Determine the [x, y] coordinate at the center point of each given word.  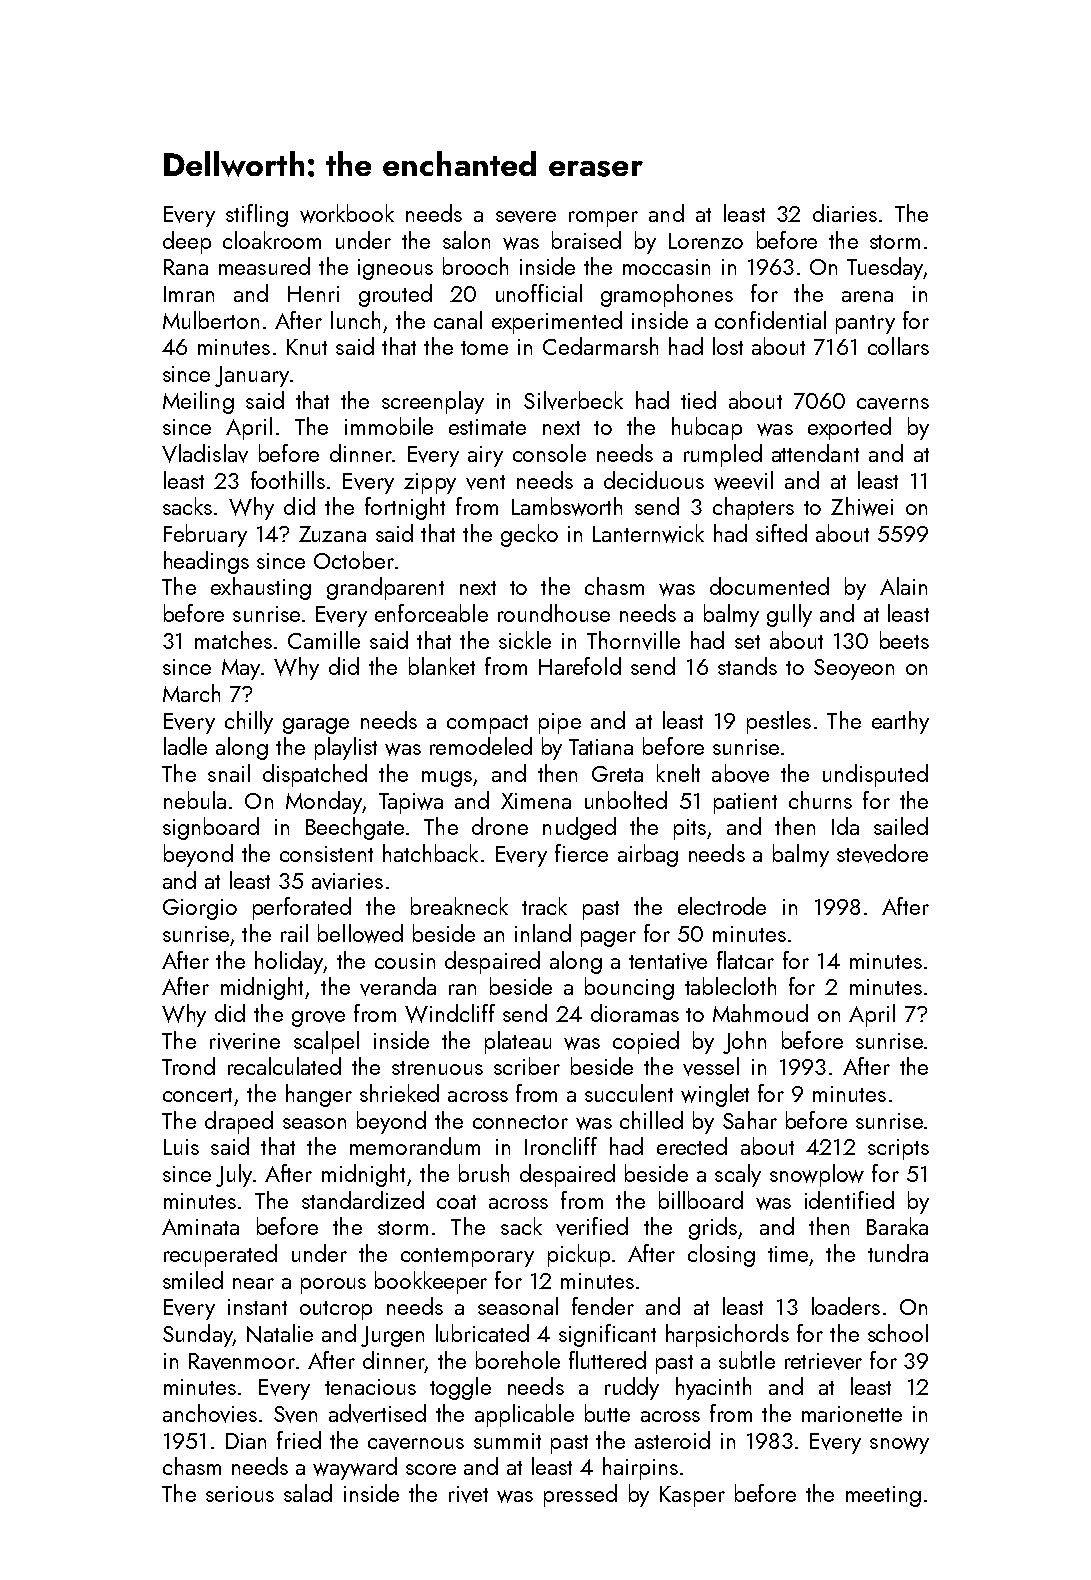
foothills [288, 480]
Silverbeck [573, 400]
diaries [845, 213]
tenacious [370, 1387]
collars [898, 346]
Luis [181, 1147]
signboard [211, 828]
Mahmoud [760, 1013]
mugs [447, 779]
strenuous [437, 1068]
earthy [900, 722]
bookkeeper [431, 1282]
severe [526, 217]
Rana [186, 267]
